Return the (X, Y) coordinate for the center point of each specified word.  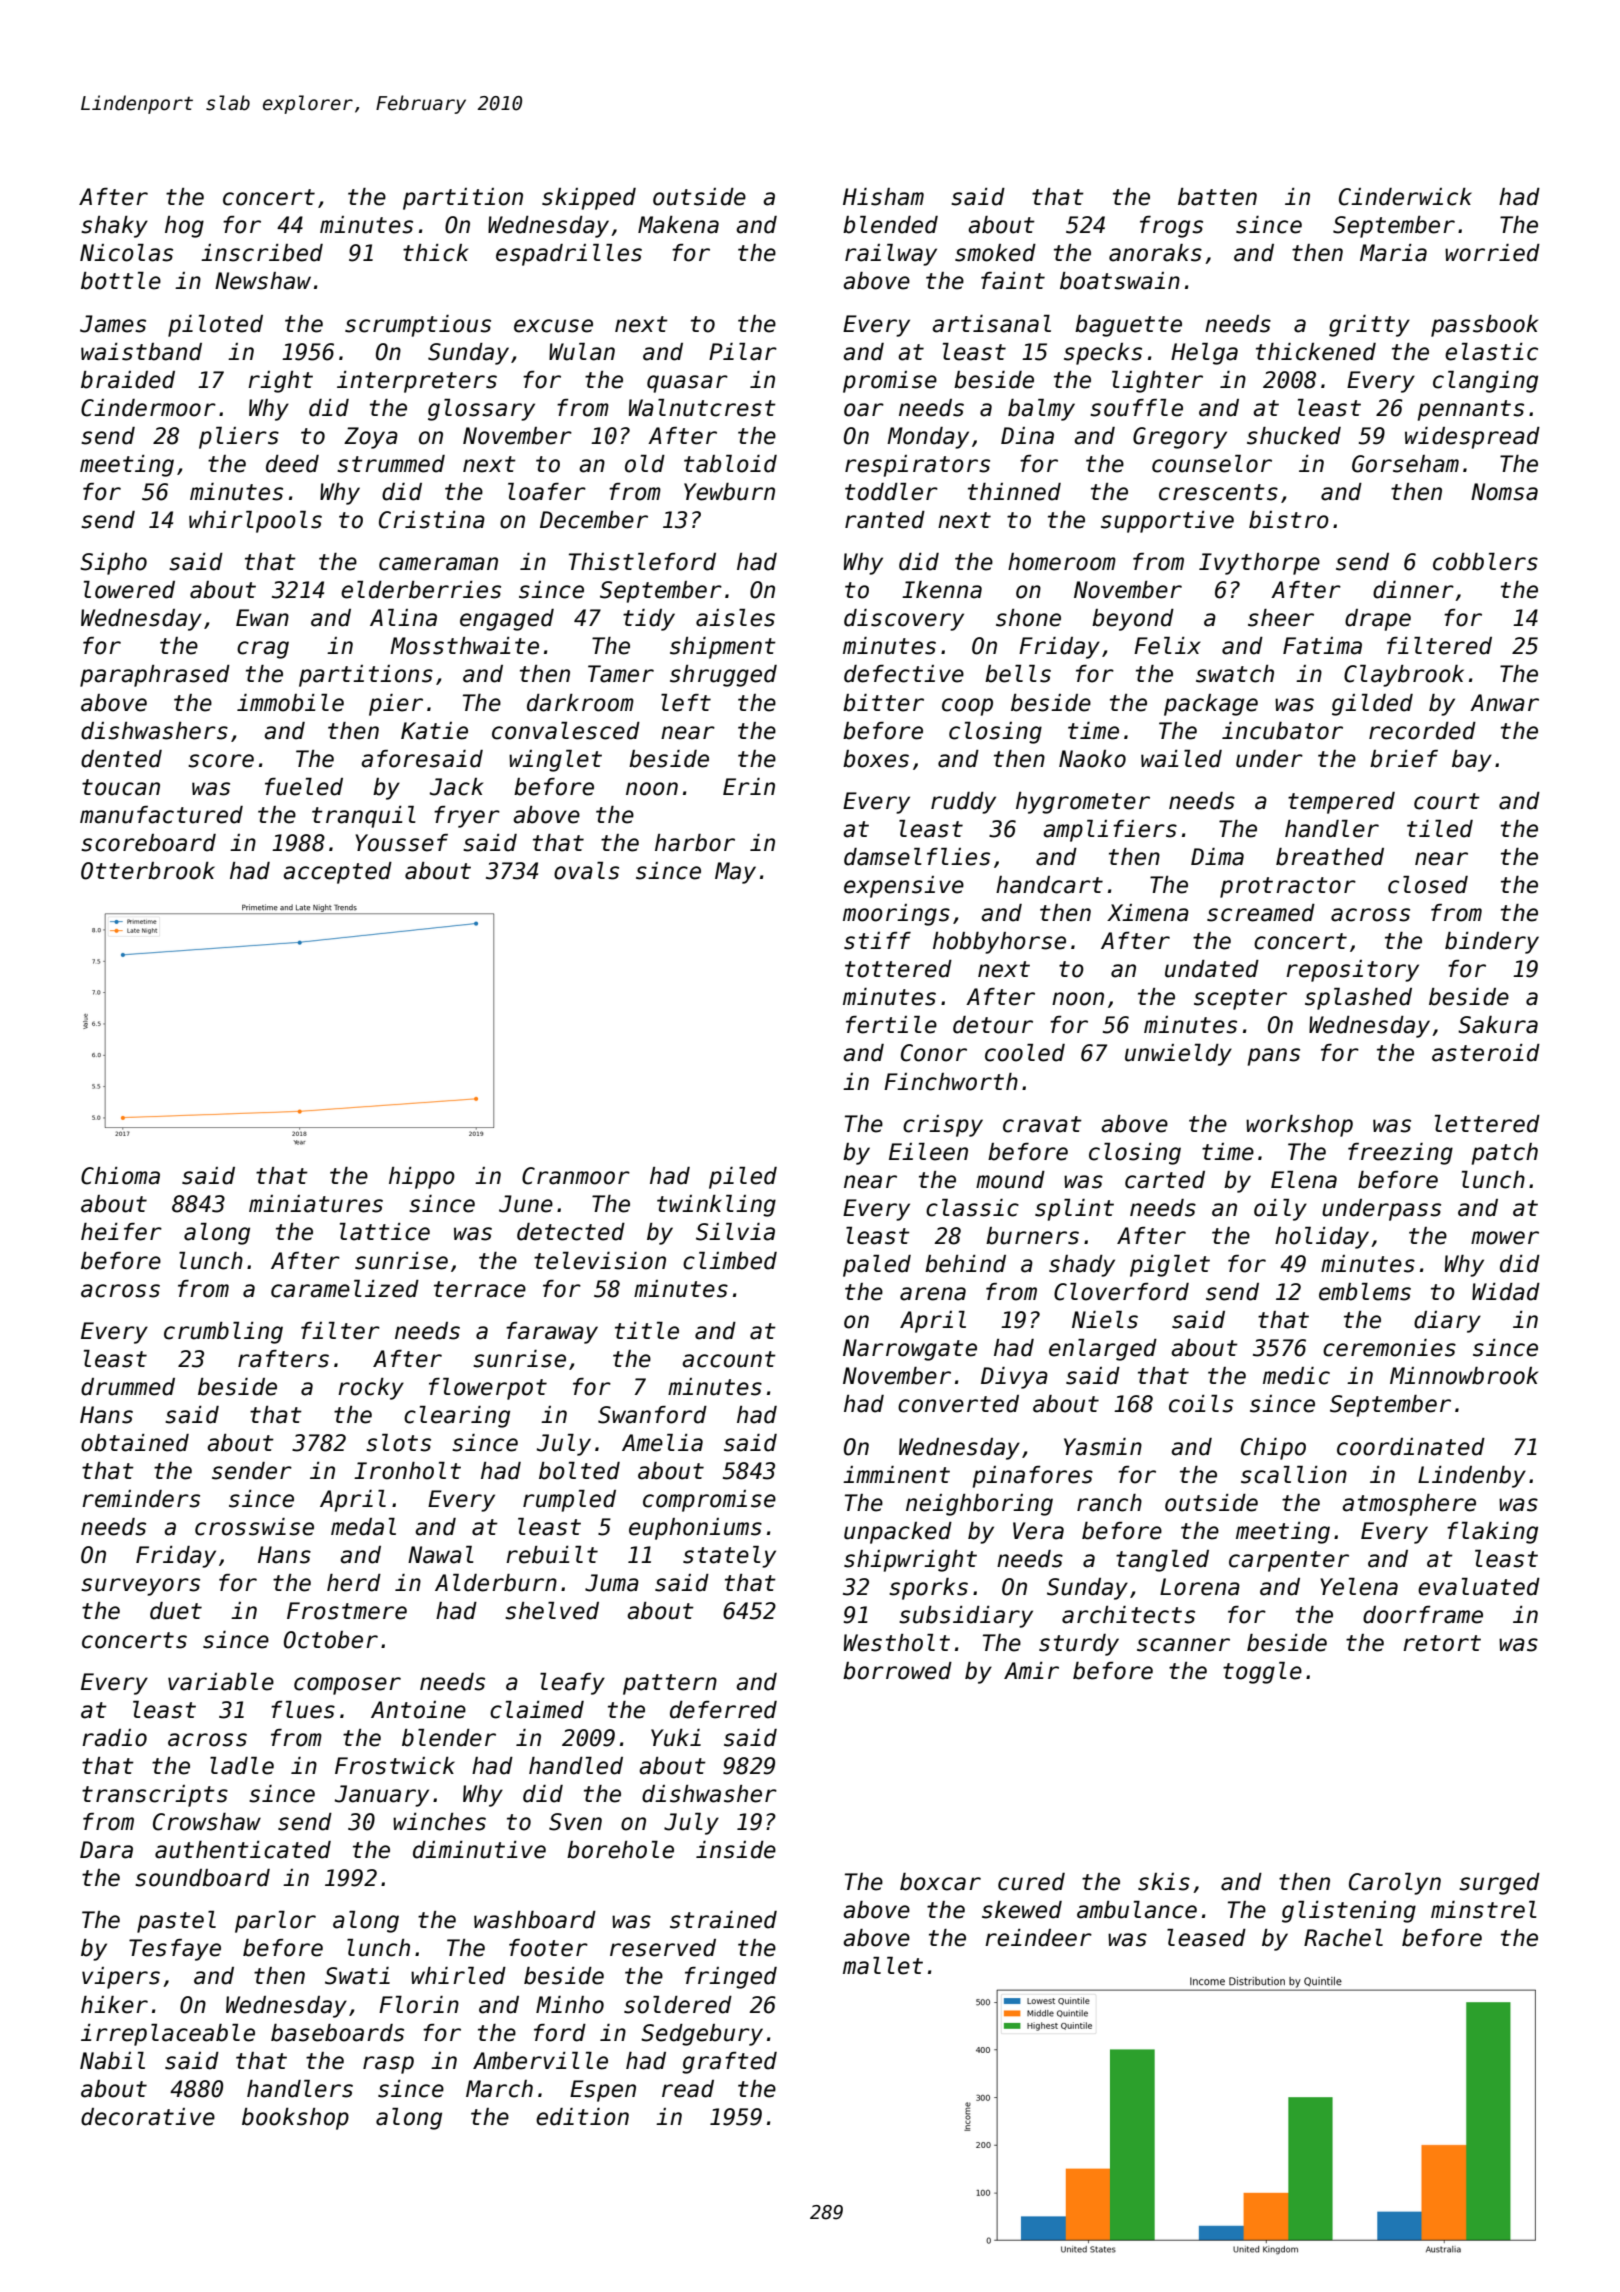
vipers (121, 1978)
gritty (1369, 326)
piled (743, 1178)
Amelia (662, 1443)
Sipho (113, 564)
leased (1206, 1938)
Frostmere (347, 1611)
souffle (1136, 408)
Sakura (1498, 1025)
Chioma (120, 1176)
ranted (885, 520)
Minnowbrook (1464, 1376)
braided (128, 380)
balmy (1041, 410)
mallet (883, 1966)
